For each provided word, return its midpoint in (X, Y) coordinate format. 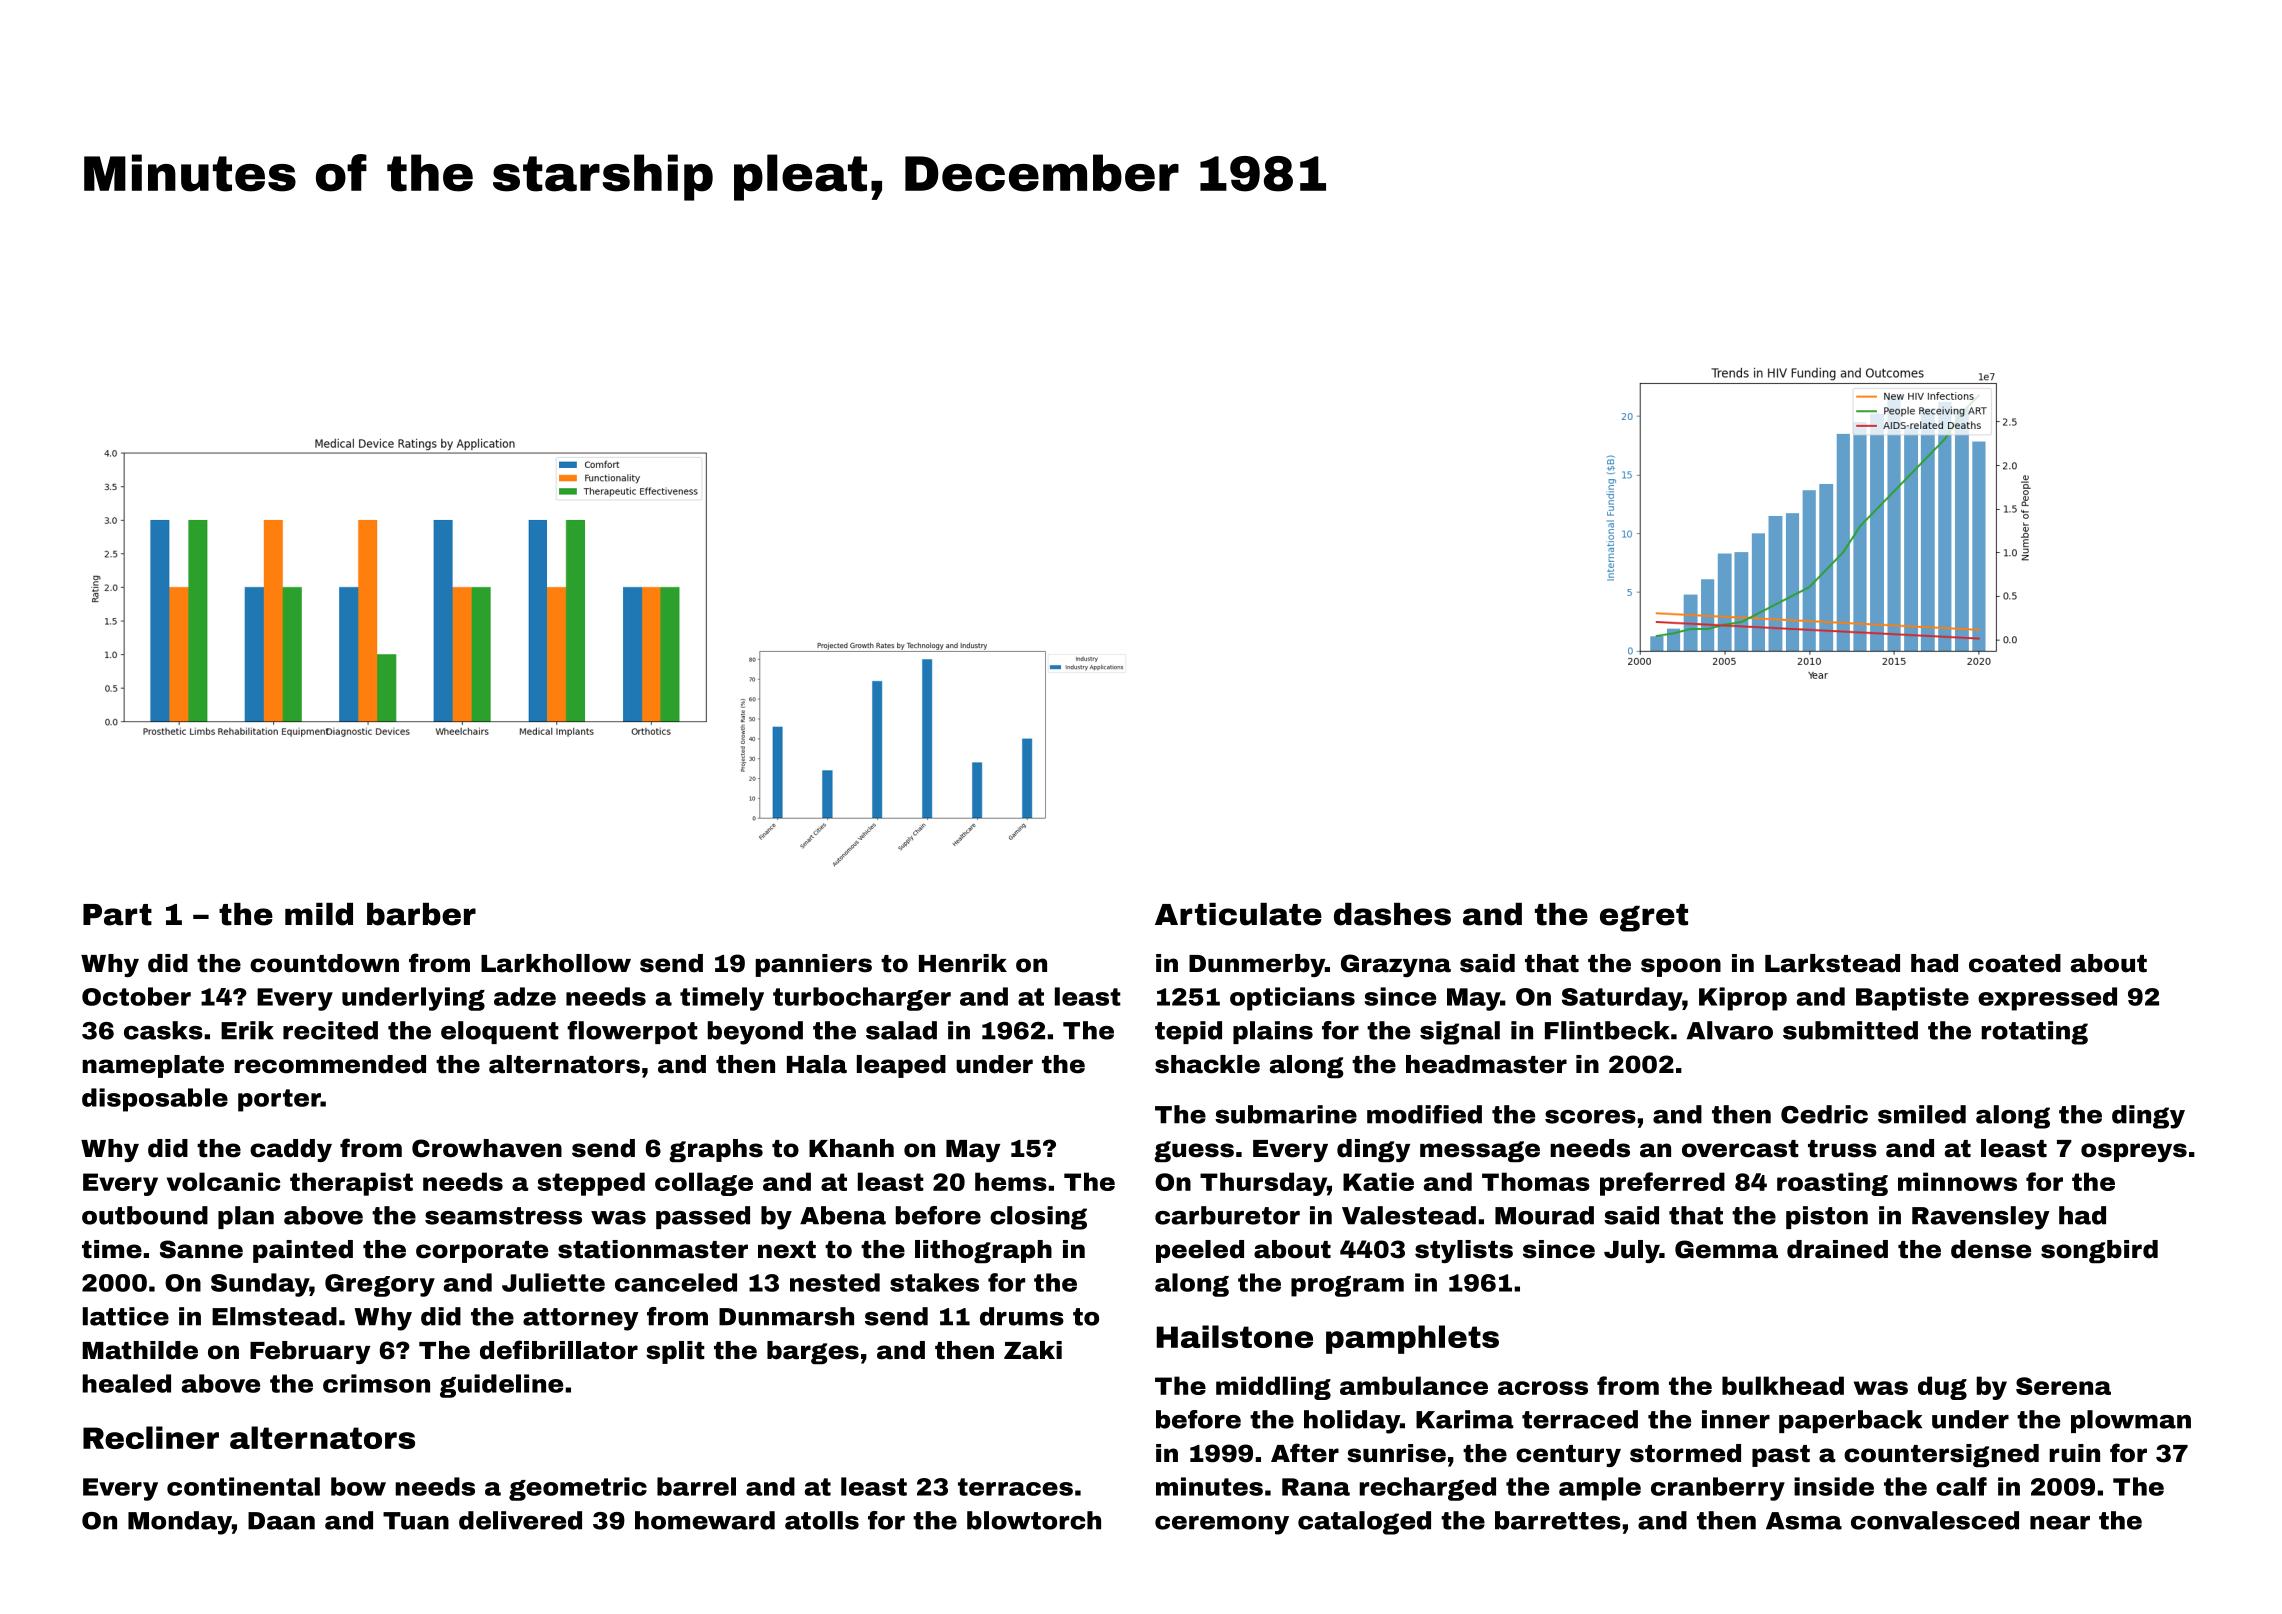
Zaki (1033, 1350)
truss (1842, 1149)
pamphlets (1412, 1339)
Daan (281, 1521)
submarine (1286, 1114)
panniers (814, 965)
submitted (1850, 1030)
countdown (324, 963)
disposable (155, 1100)
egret (1644, 918)
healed (126, 1383)
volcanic (223, 1181)
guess (1194, 1151)
